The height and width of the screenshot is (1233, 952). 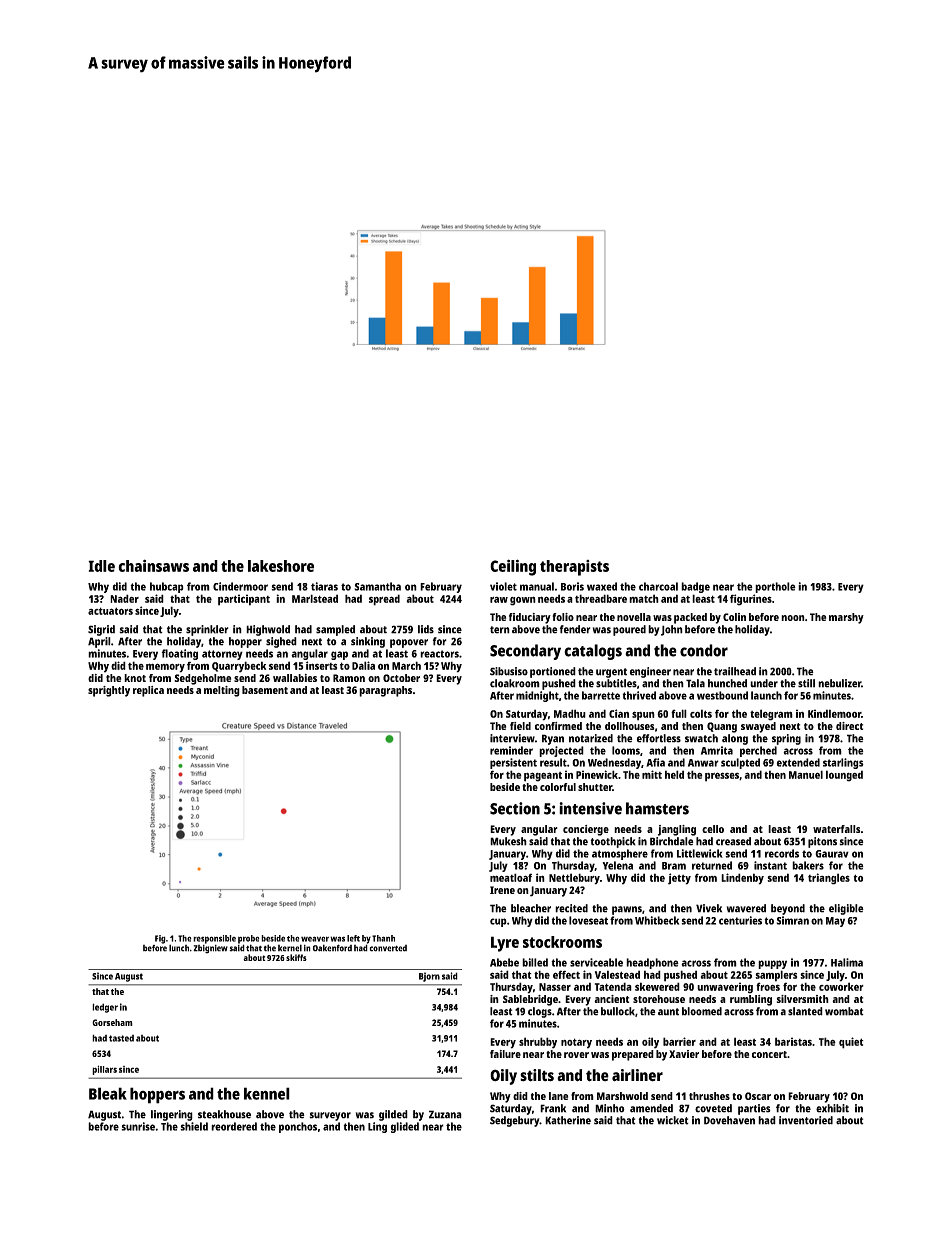 What do you see at coordinates (234, 1126) in the screenshot?
I see `reordered` at bounding box center [234, 1126].
